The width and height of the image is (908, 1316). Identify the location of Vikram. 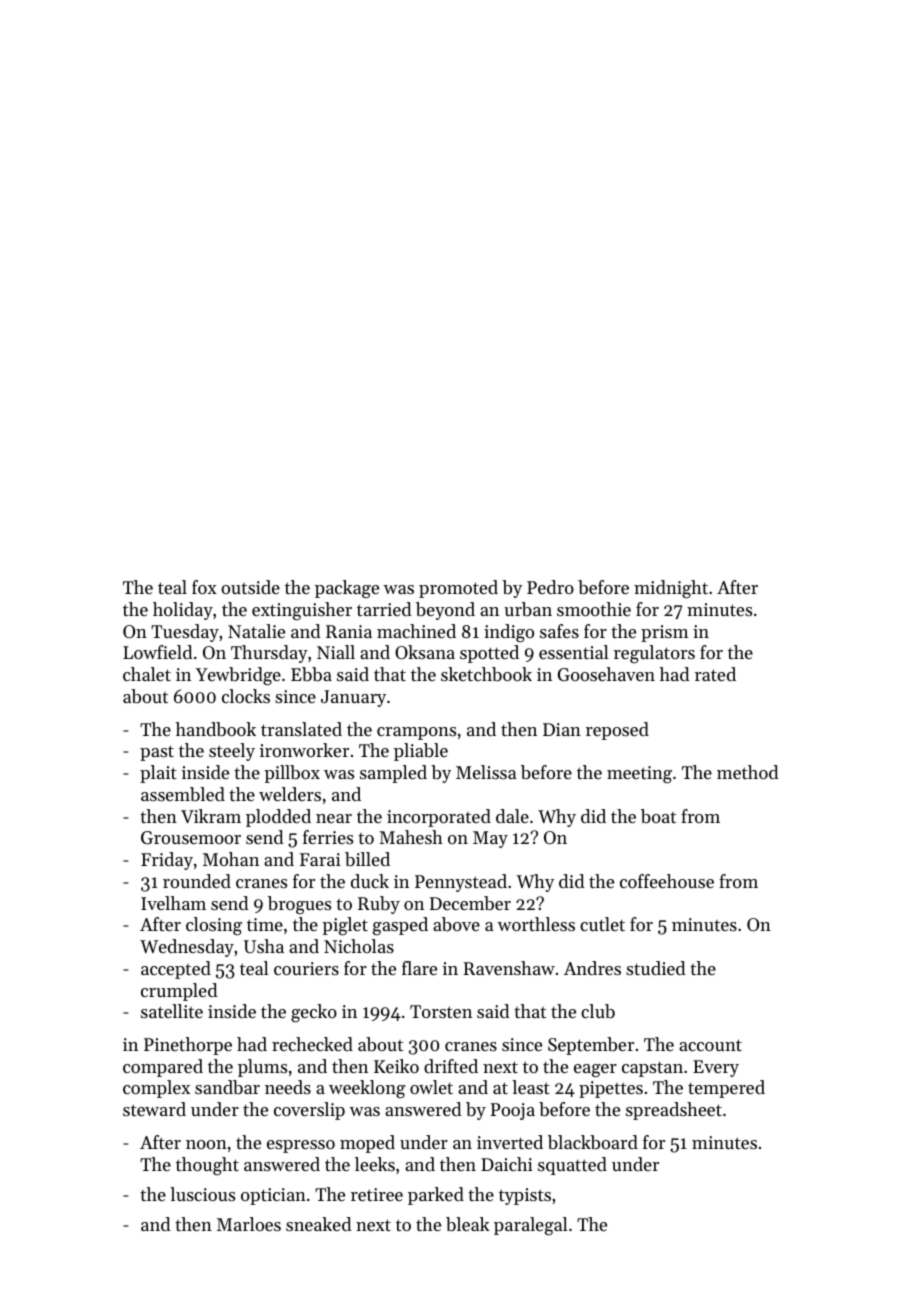
(211, 816).
